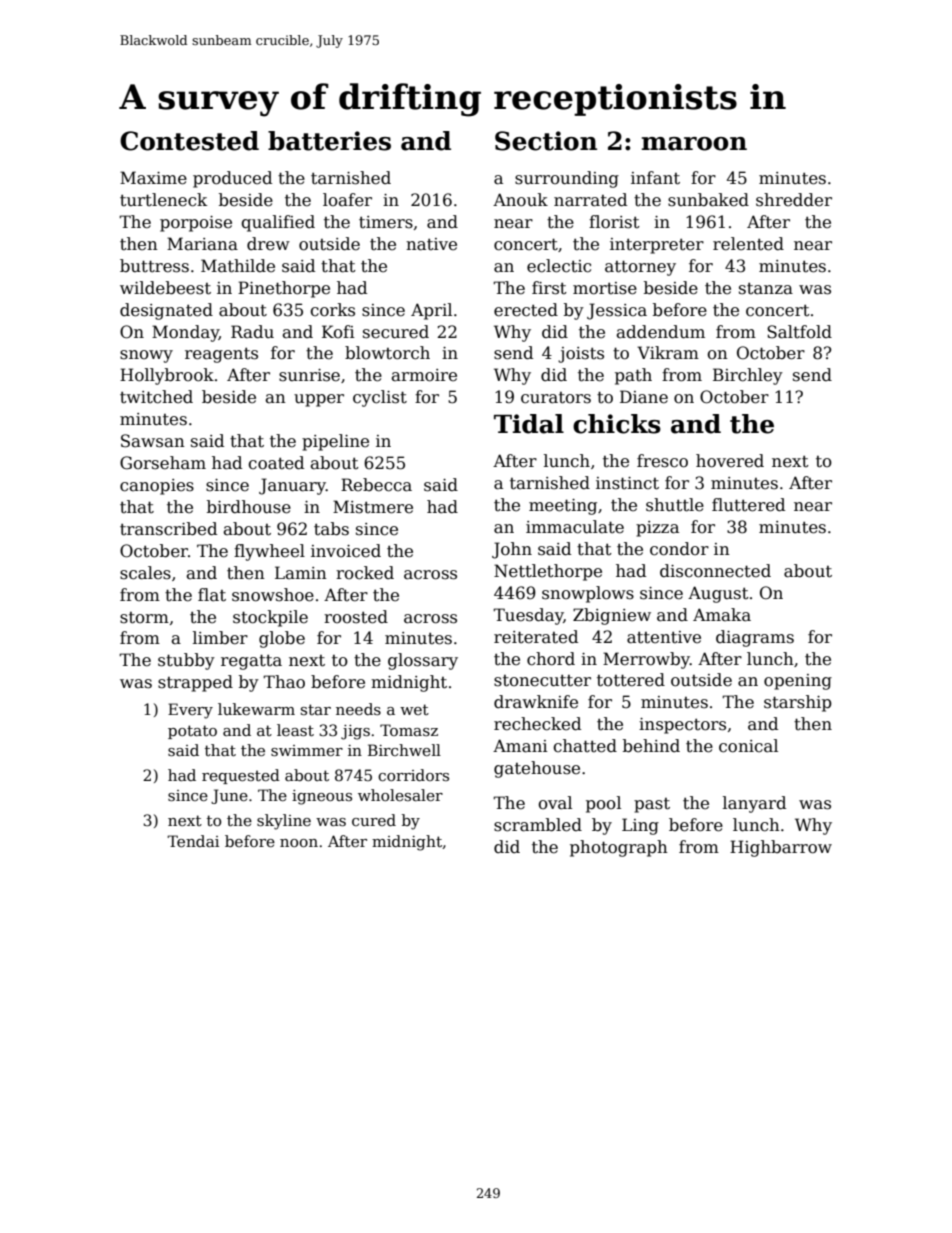 The height and width of the page is (1233, 952). Describe the element at coordinates (748, 505) in the page. I see `fluttered` at that location.
